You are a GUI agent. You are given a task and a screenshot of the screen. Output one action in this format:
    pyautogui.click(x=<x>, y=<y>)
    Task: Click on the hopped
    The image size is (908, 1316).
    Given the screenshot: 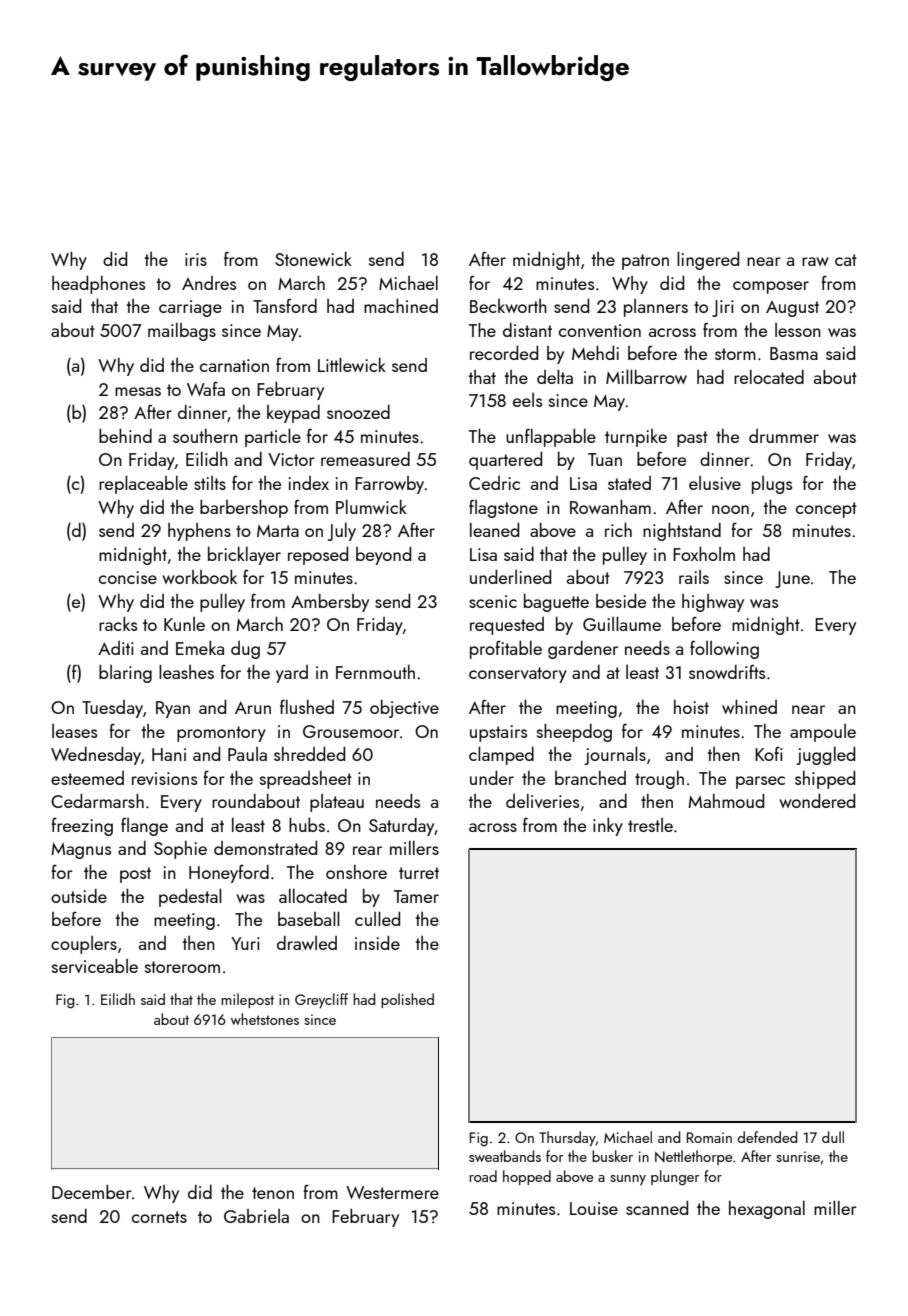 What is the action you would take?
    pyautogui.click(x=527, y=1177)
